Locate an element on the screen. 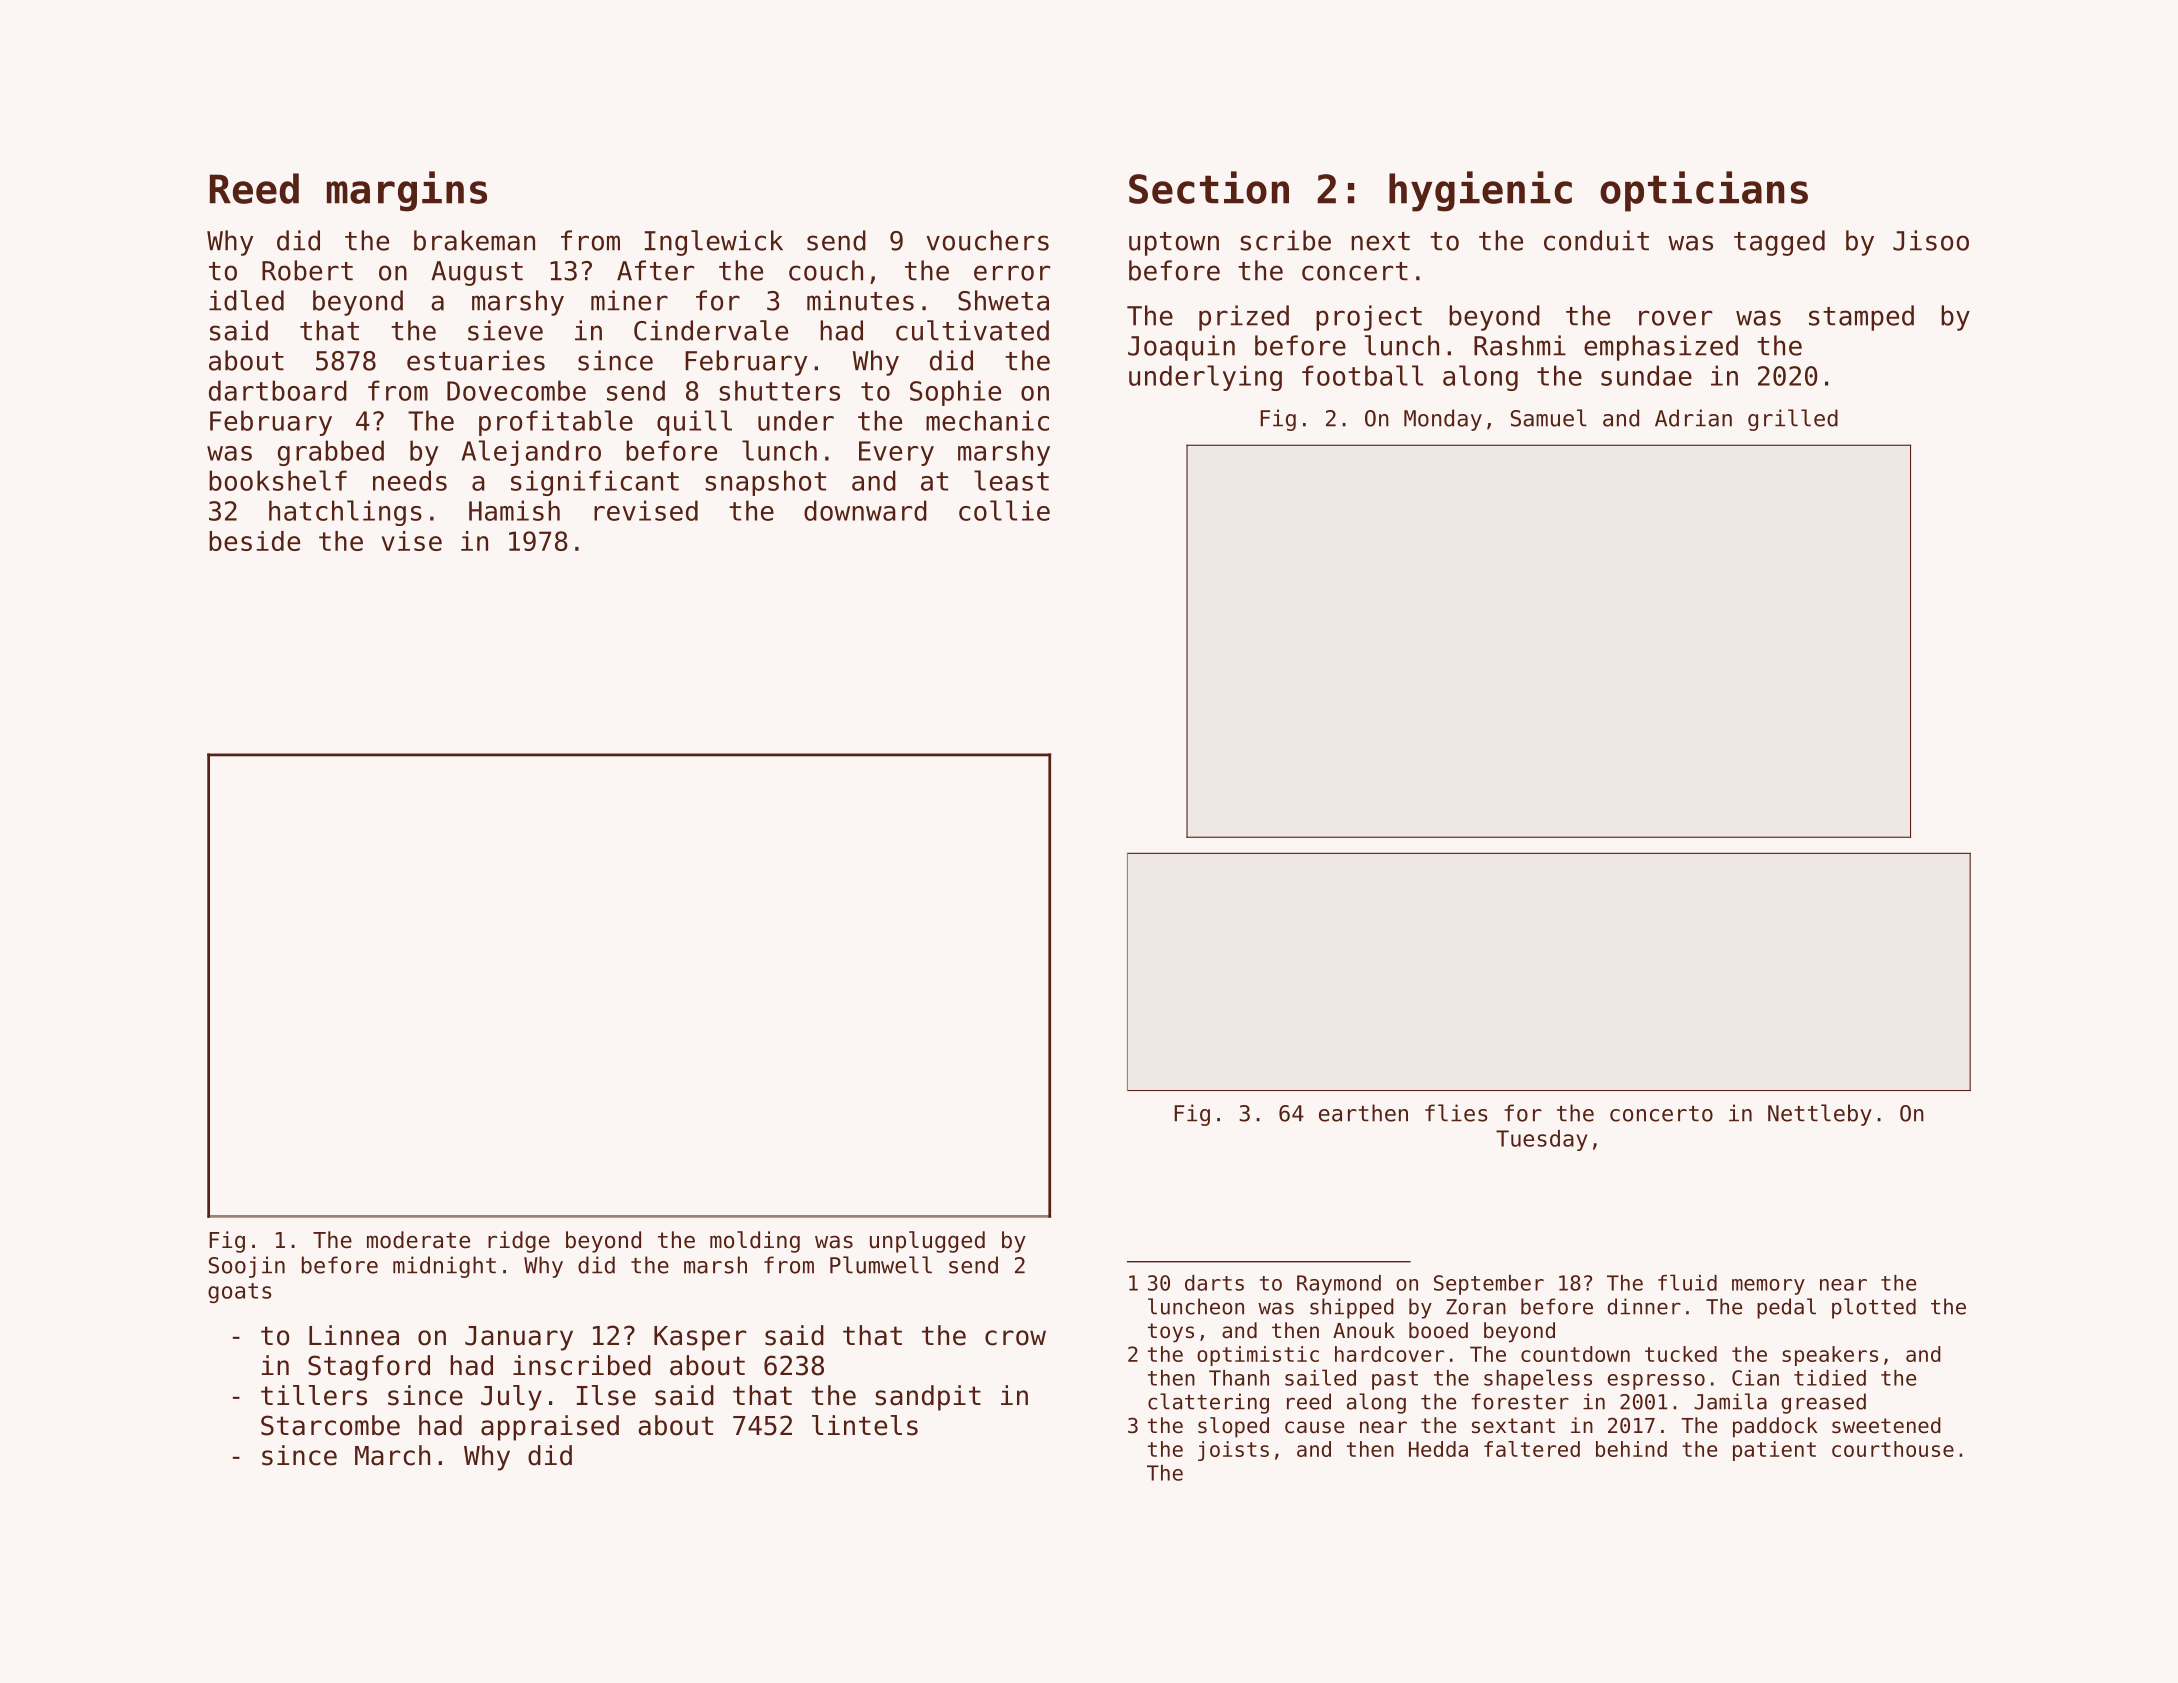 The height and width of the screenshot is (1683, 2178). Sophie is located at coordinates (955, 393).
